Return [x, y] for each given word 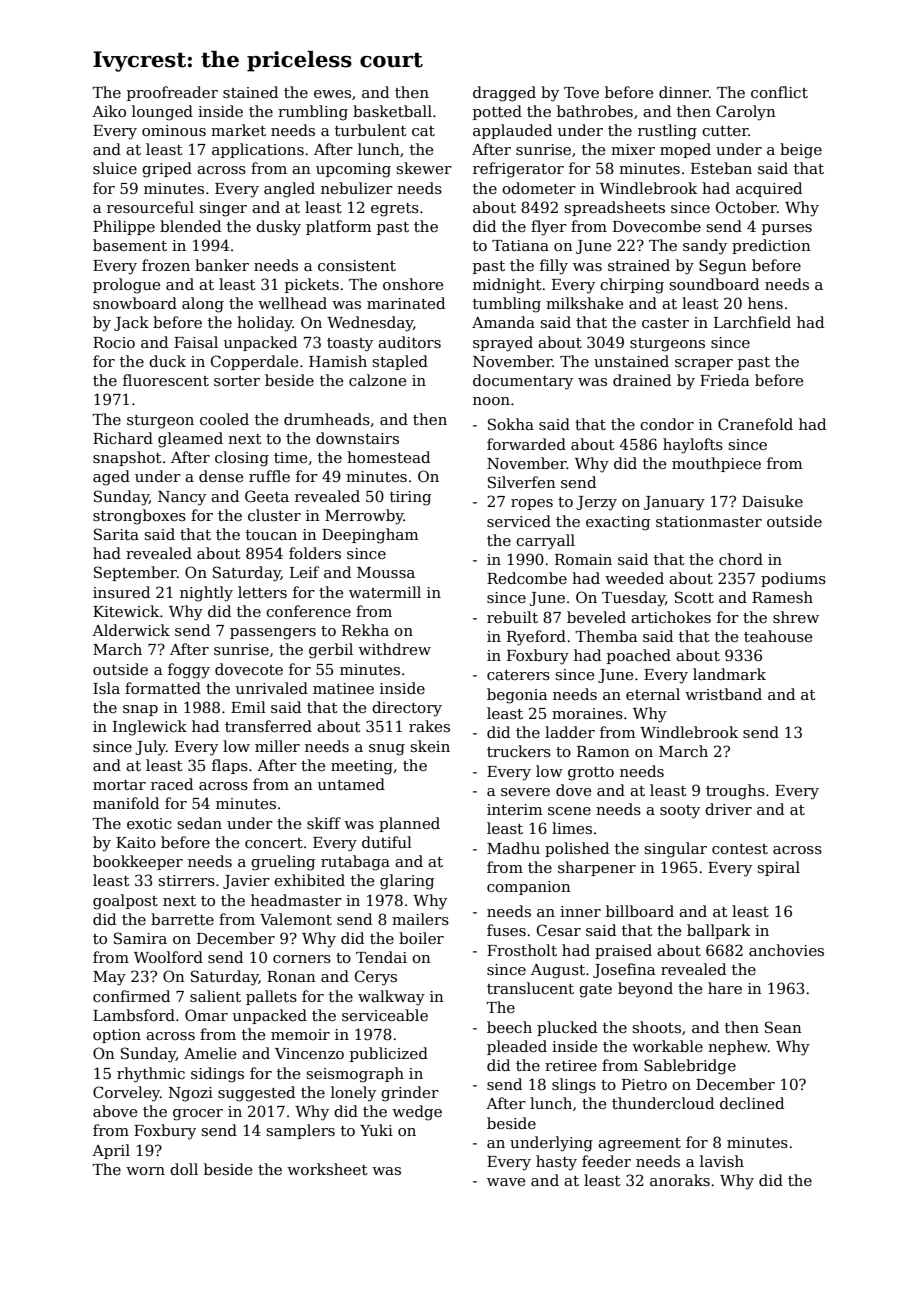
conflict [779, 92]
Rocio [114, 342]
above [115, 1111]
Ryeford [536, 638]
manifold [126, 803]
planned [409, 824]
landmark [729, 674]
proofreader [172, 93]
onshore [413, 284]
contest [740, 849]
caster [665, 323]
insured [121, 592]
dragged [504, 94]
